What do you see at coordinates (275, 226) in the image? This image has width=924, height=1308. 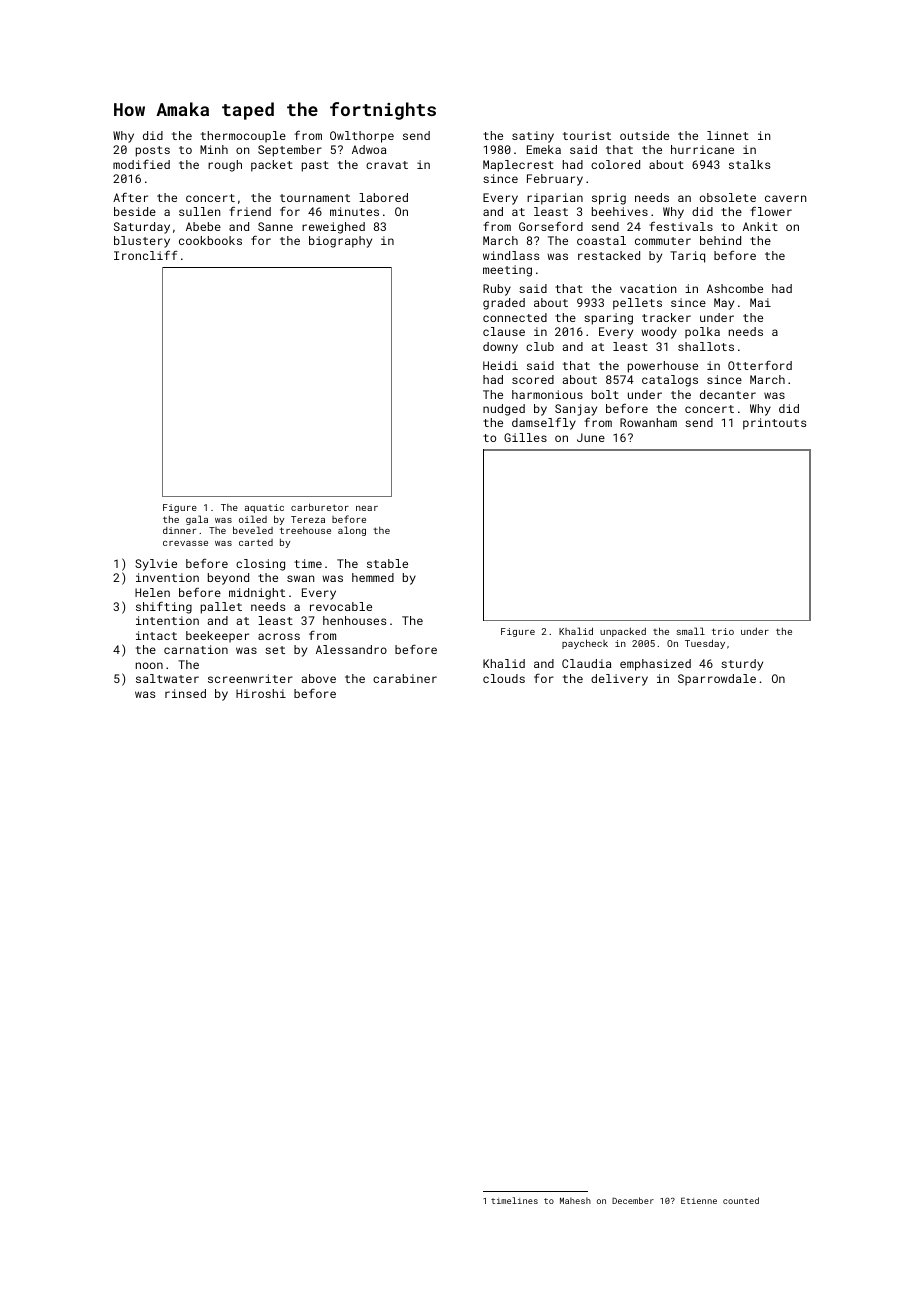 I see `Sanne` at bounding box center [275, 226].
